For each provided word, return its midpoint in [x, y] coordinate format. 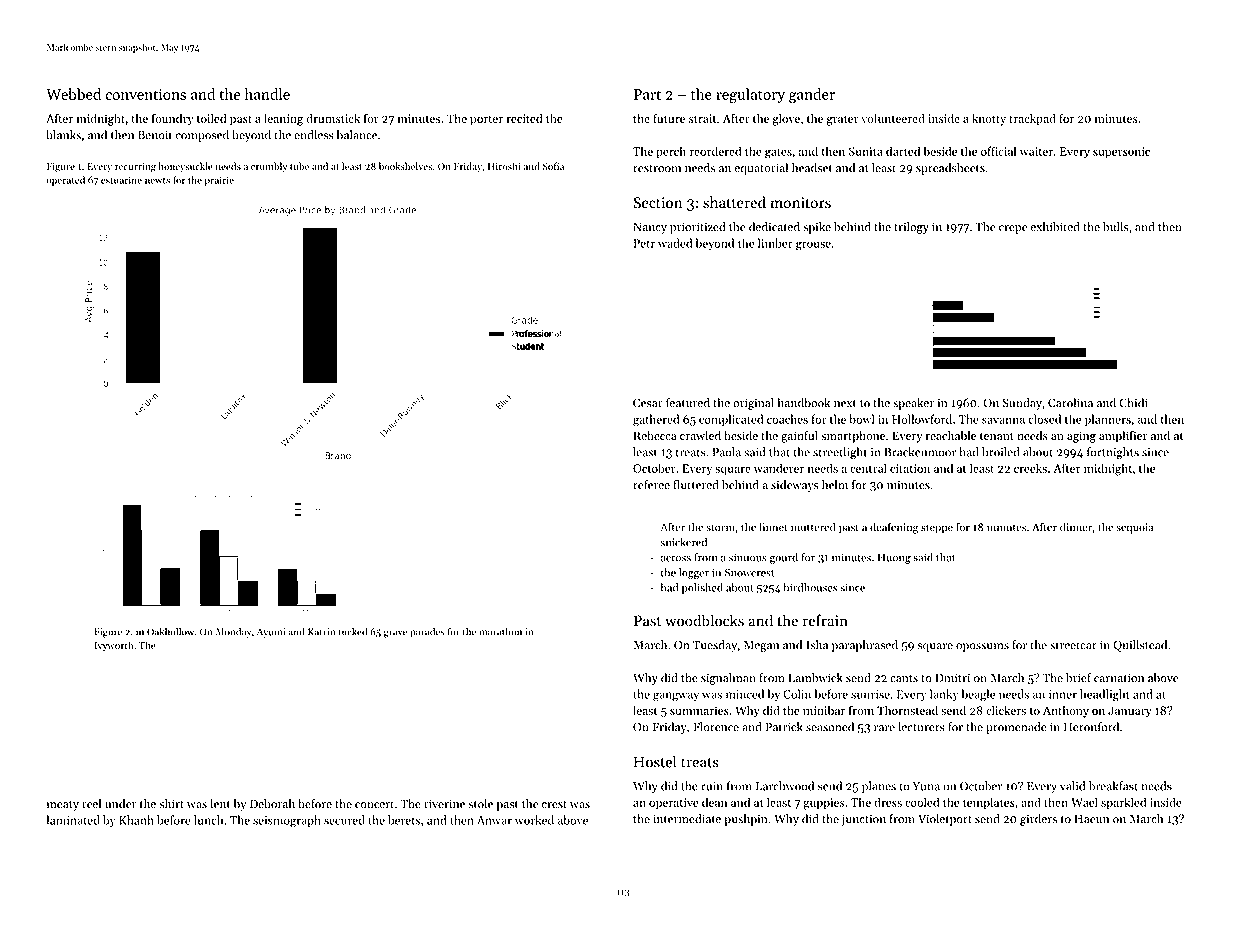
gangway [676, 697]
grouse [813, 246]
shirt [171, 804]
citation [910, 468]
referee [651, 485]
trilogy [911, 228]
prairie [219, 181]
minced [745, 694]
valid [1072, 786]
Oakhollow [170, 631]
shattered [734, 202]
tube [299, 166]
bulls [1116, 227]
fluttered [696, 485]
